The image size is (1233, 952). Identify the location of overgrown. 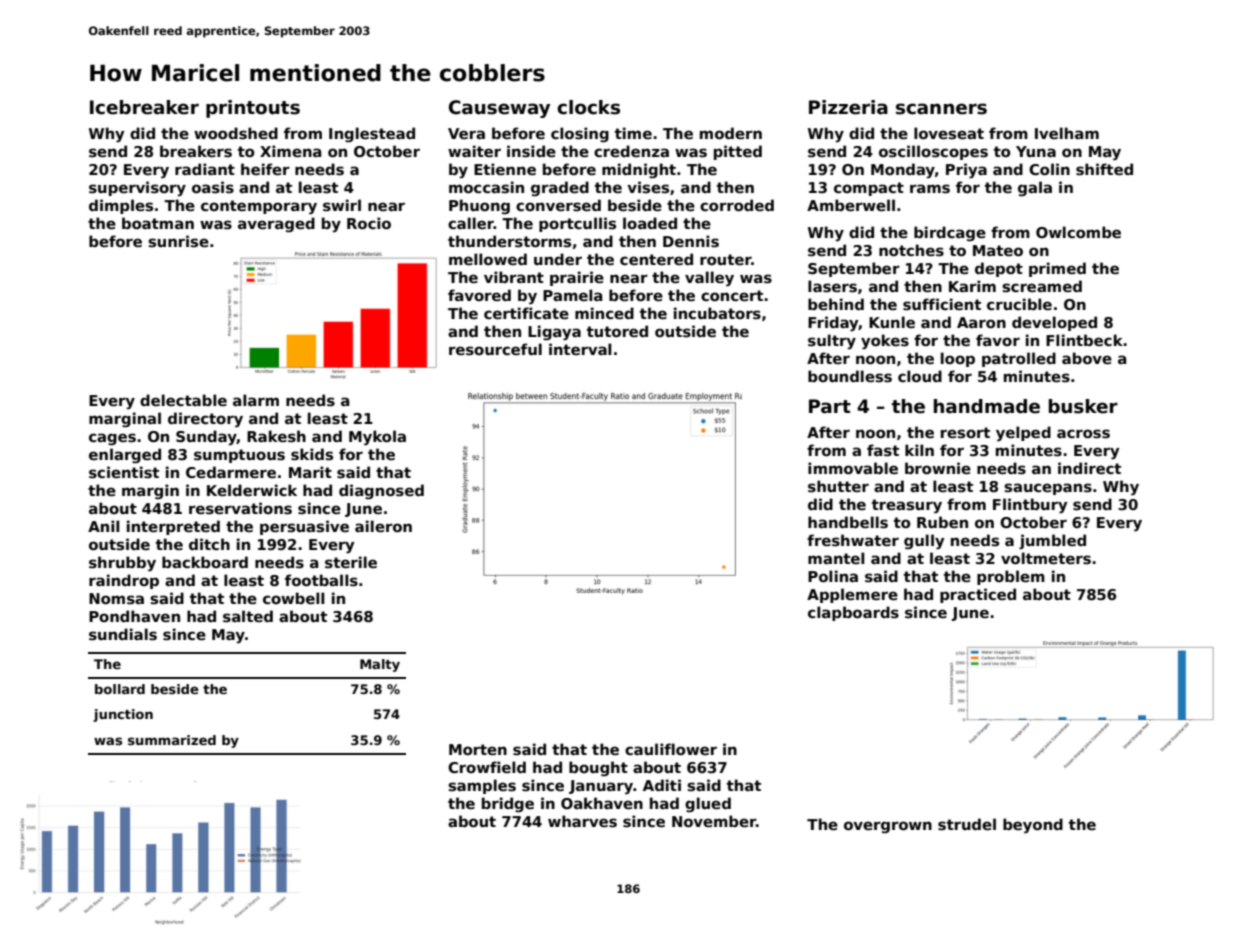
(888, 827).
